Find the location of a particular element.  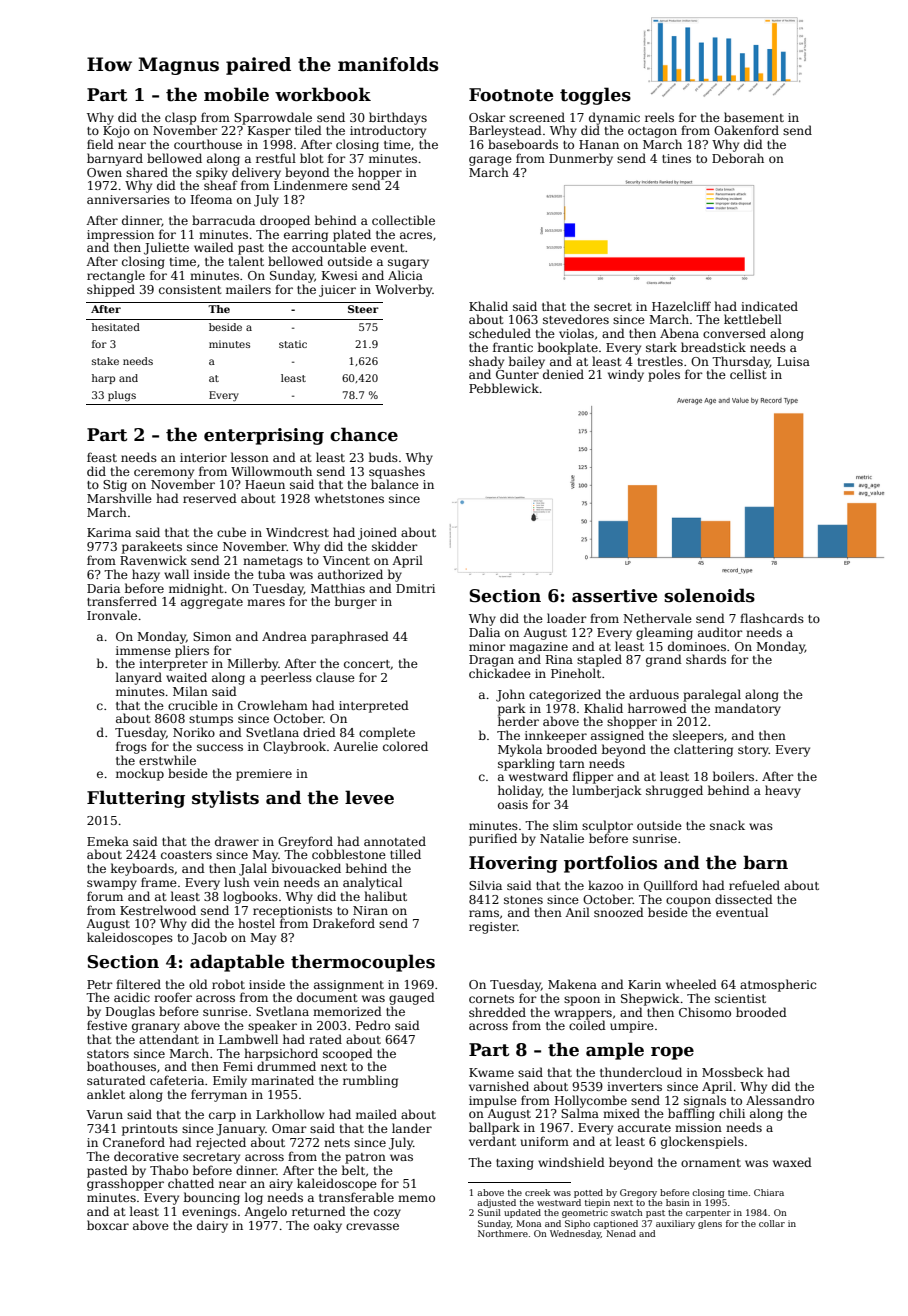

frogs is located at coordinates (131, 747).
